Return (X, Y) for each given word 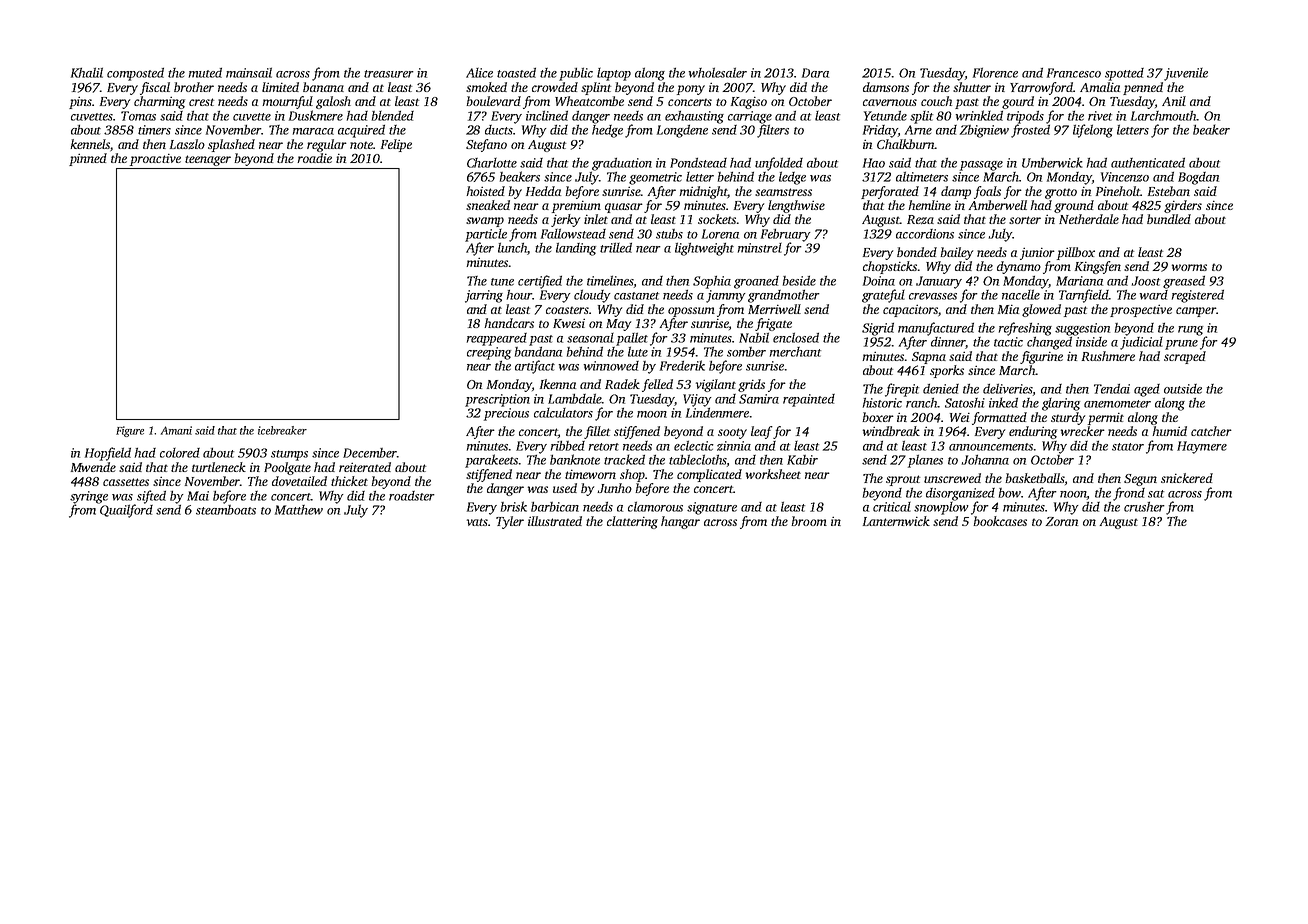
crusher (1144, 506)
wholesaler (718, 72)
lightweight (704, 249)
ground (1074, 206)
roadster (412, 496)
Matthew (299, 510)
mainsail (249, 72)
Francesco (1074, 73)
